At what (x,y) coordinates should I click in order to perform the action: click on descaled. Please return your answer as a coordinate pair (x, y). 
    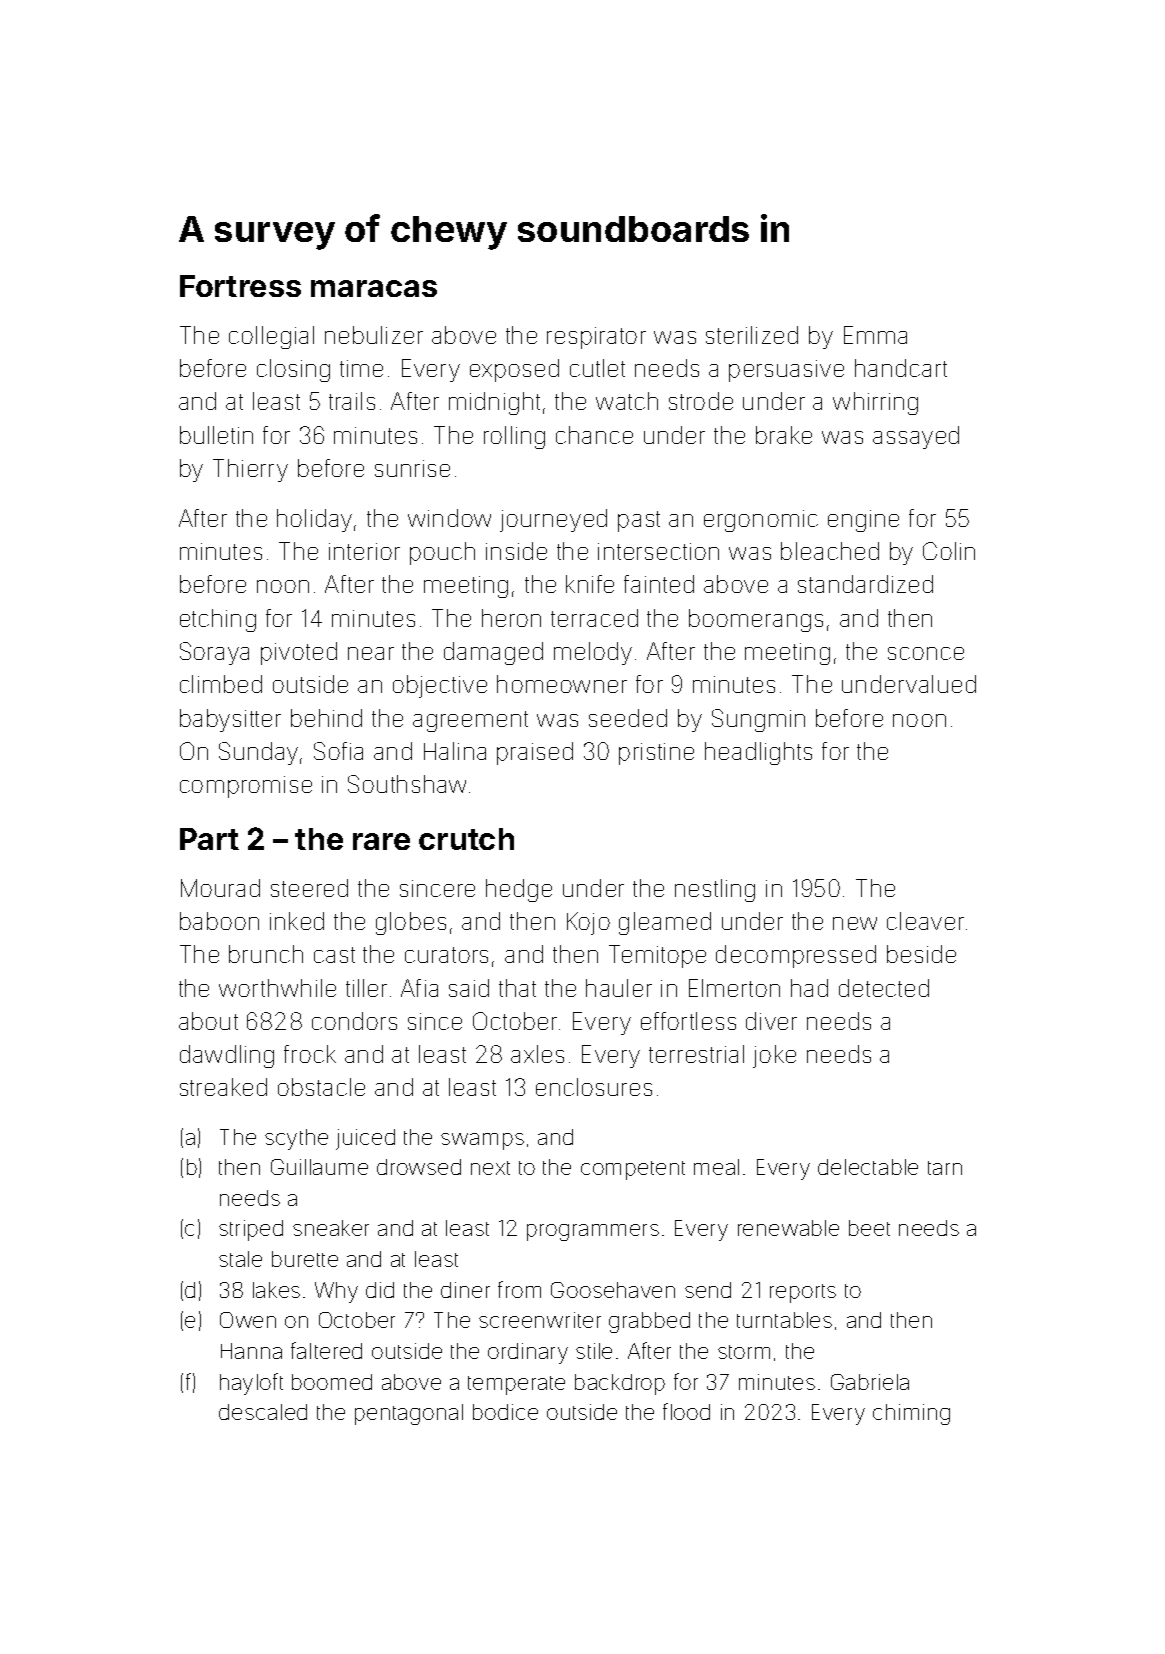
    Looking at the image, I should click on (263, 1412).
